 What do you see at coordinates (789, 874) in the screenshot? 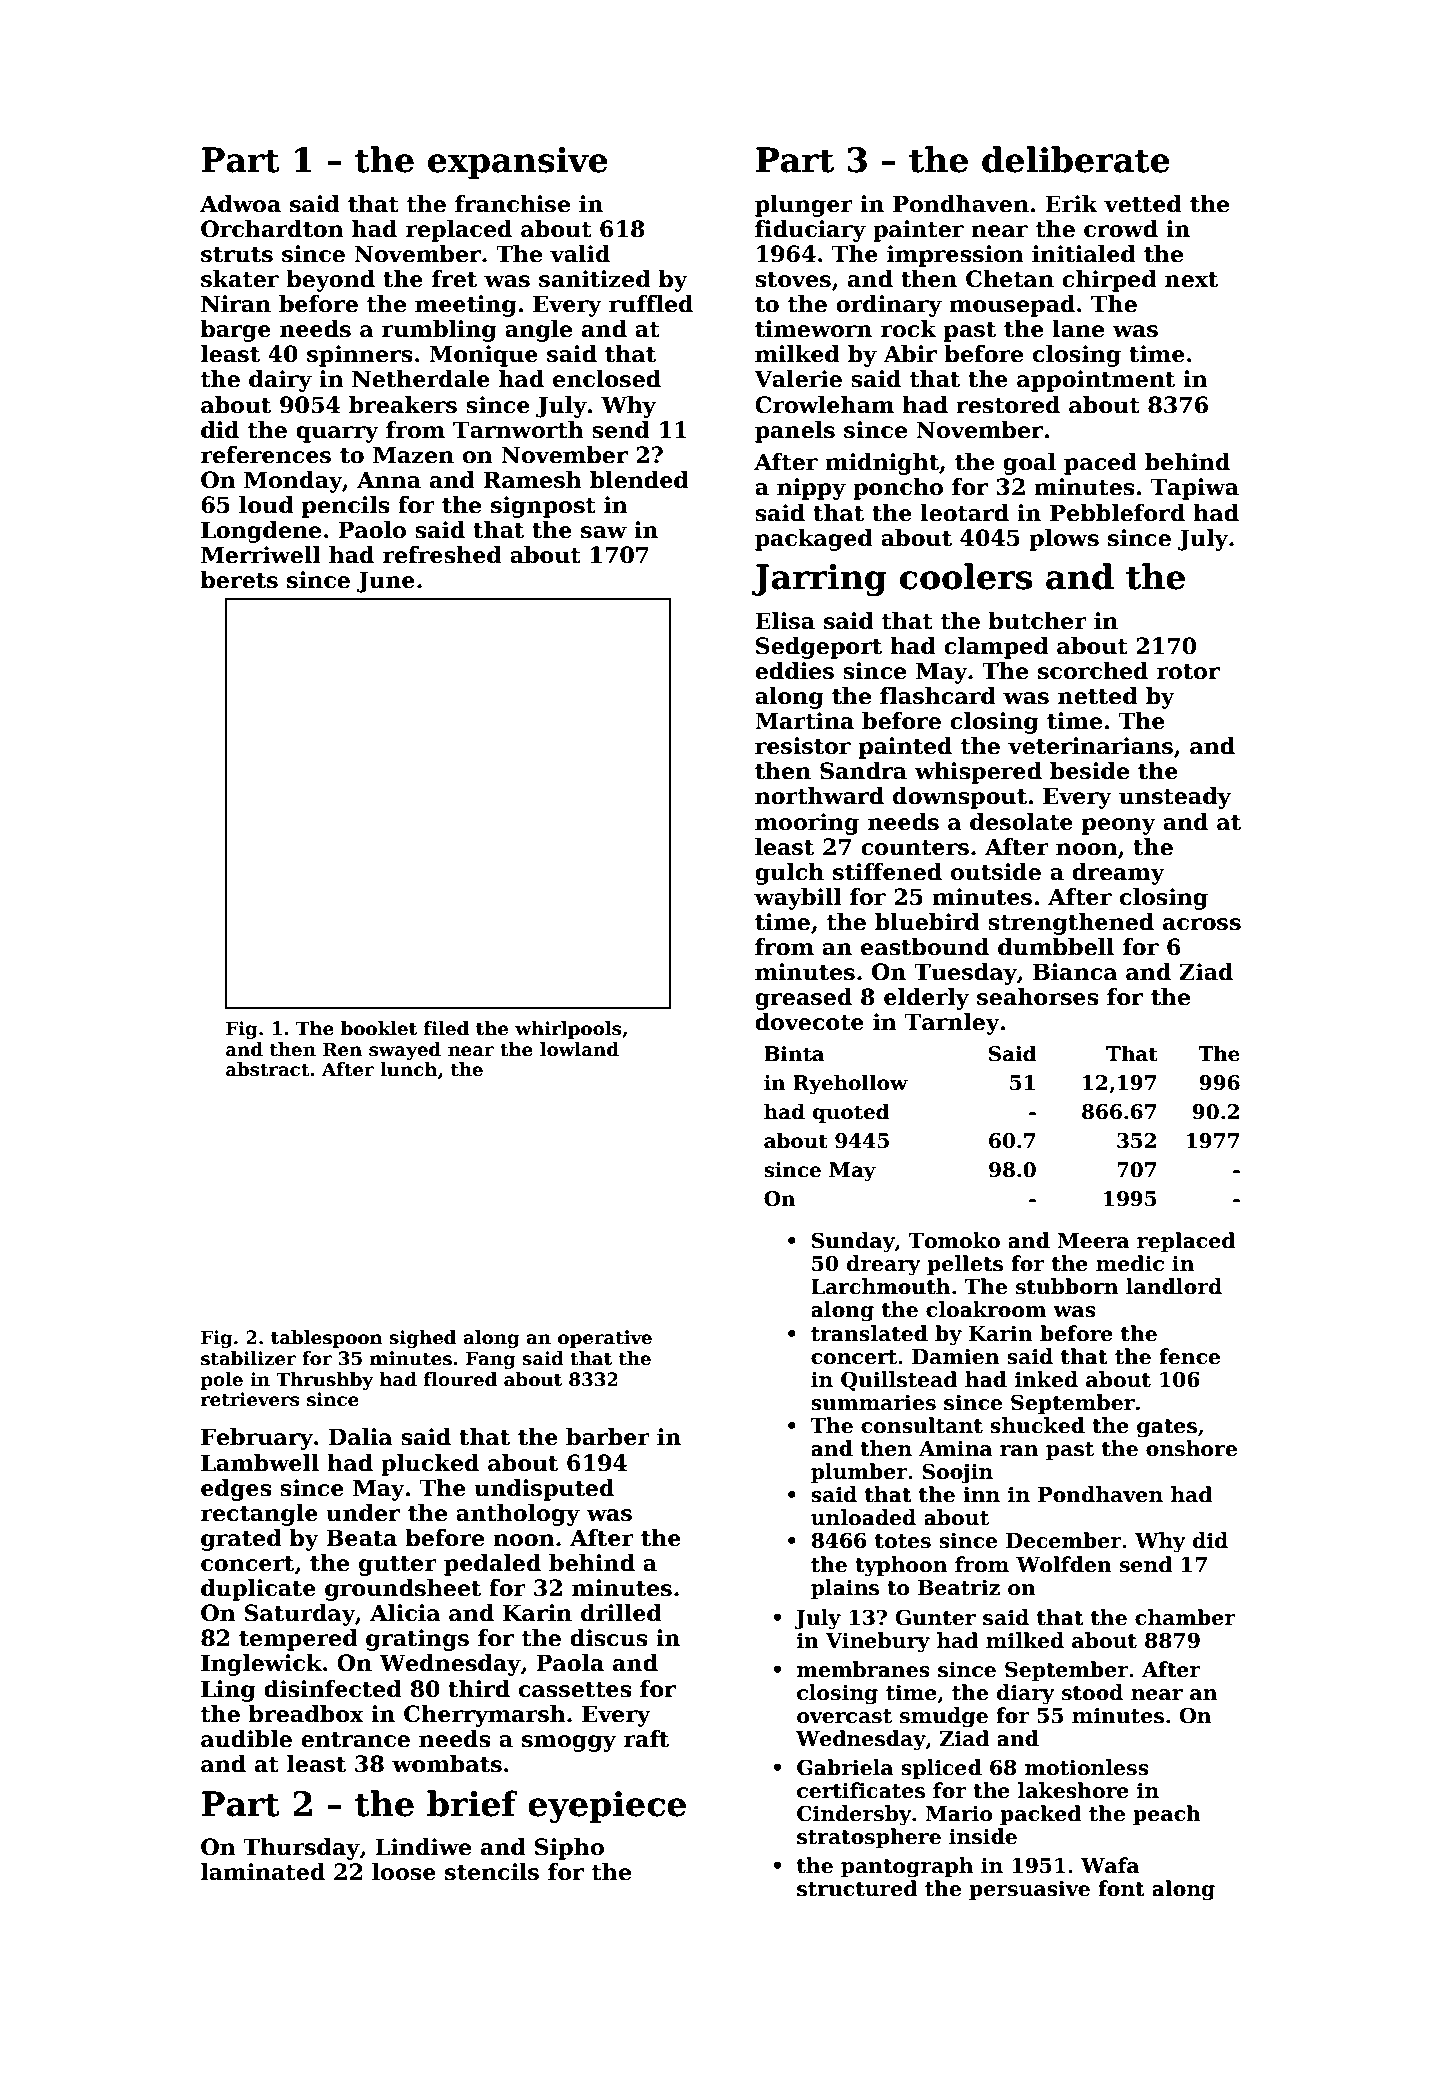
I see `gulch` at bounding box center [789, 874].
